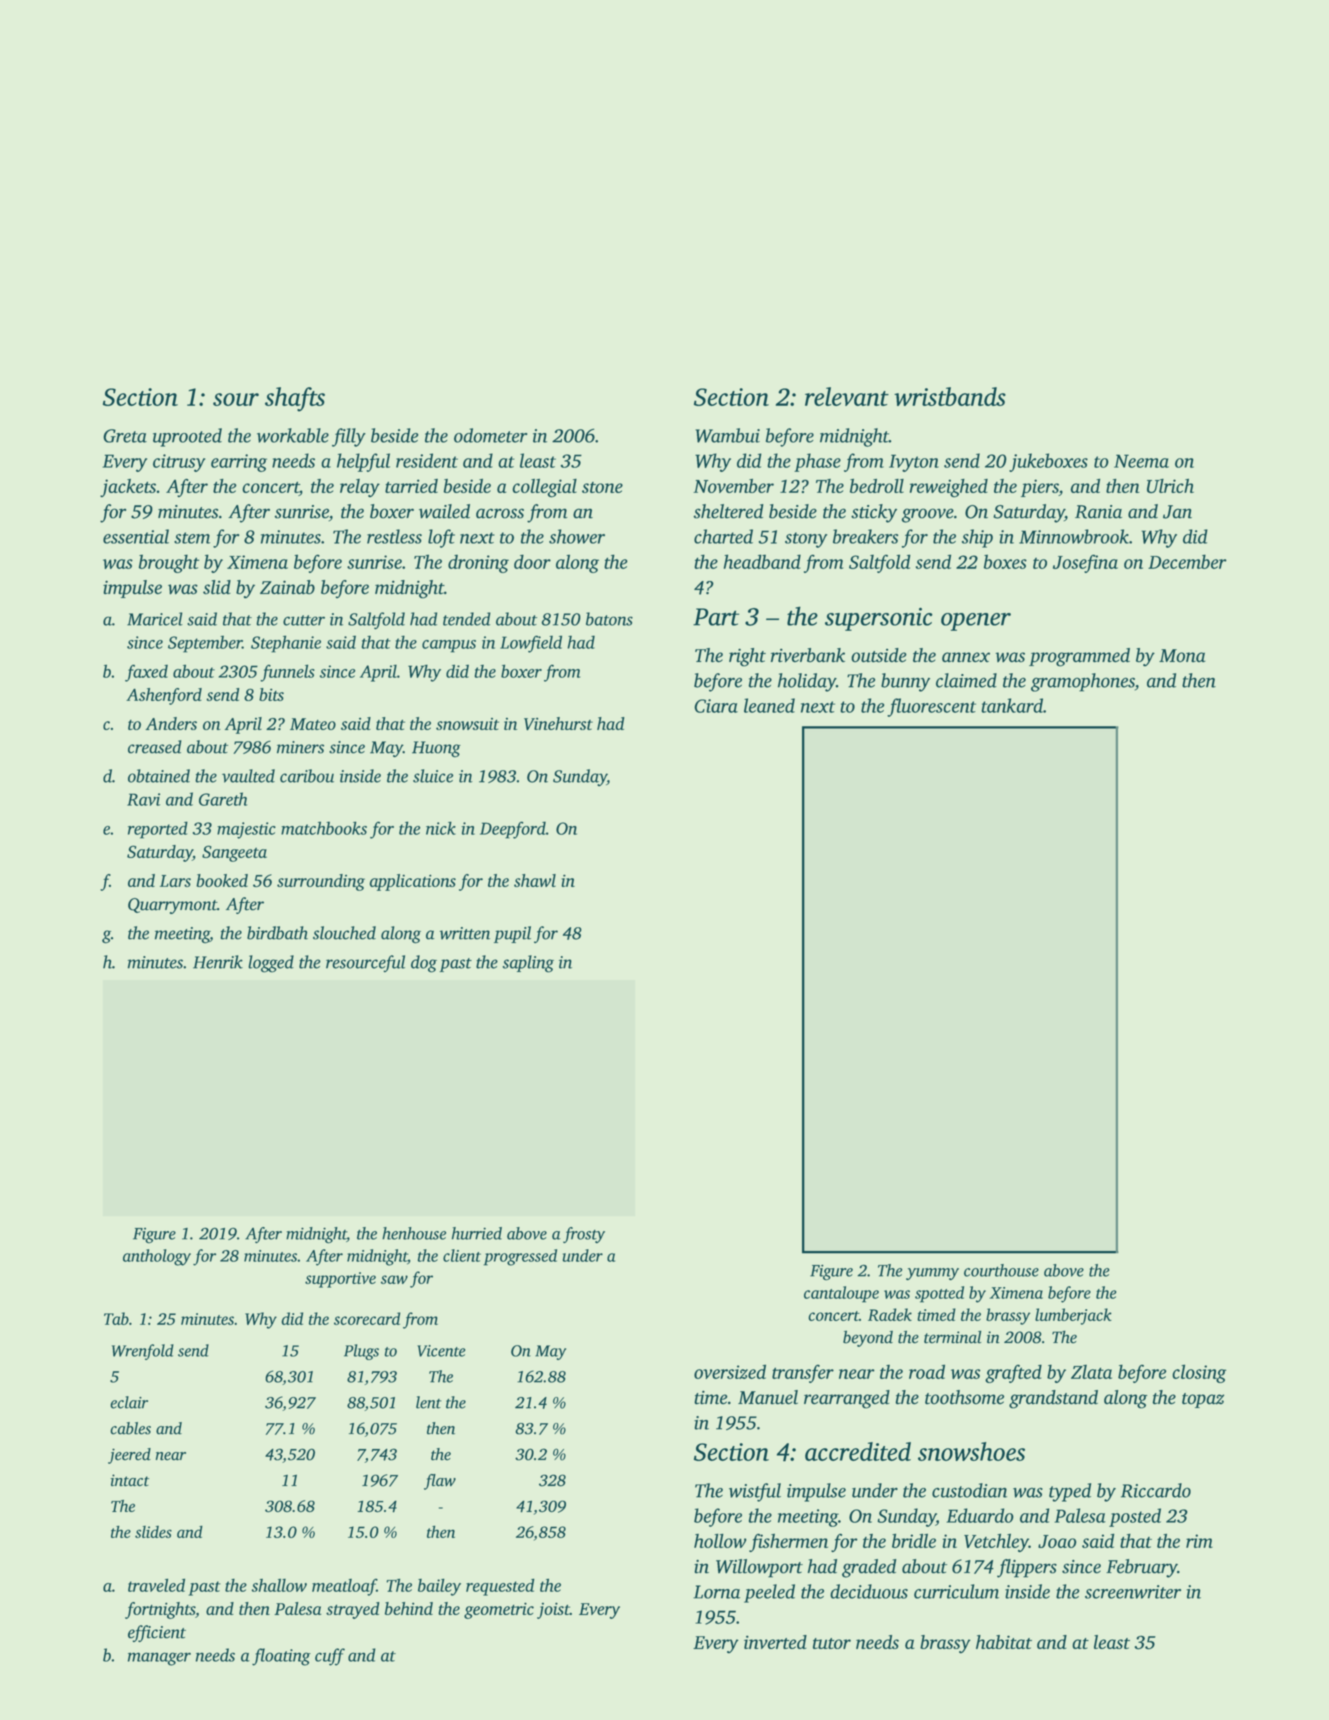 The width and height of the image is (1329, 1720). What do you see at coordinates (363, 462) in the image?
I see `helpful` at bounding box center [363, 462].
